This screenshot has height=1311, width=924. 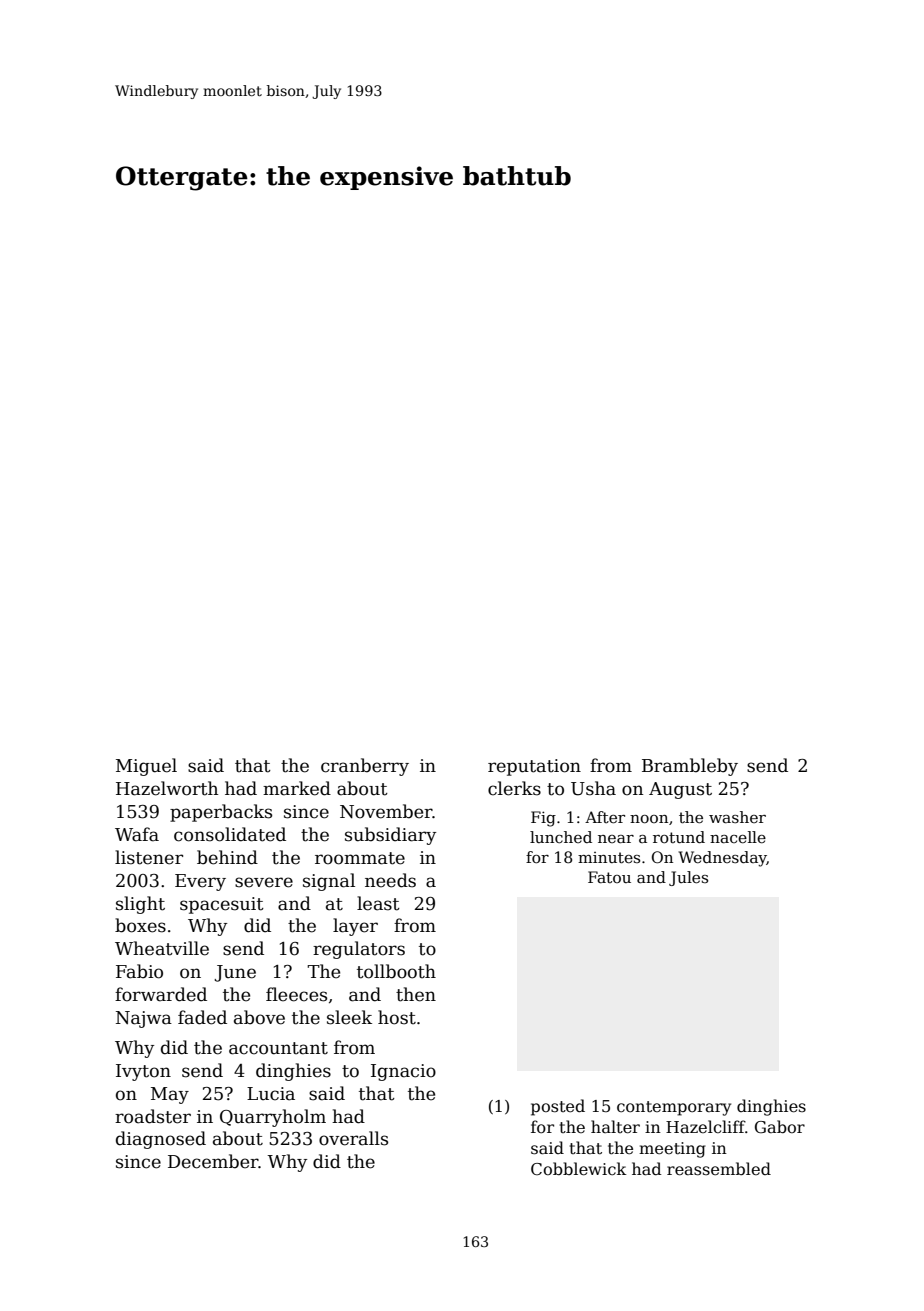 I want to click on Cobblewick, so click(x=579, y=1169).
